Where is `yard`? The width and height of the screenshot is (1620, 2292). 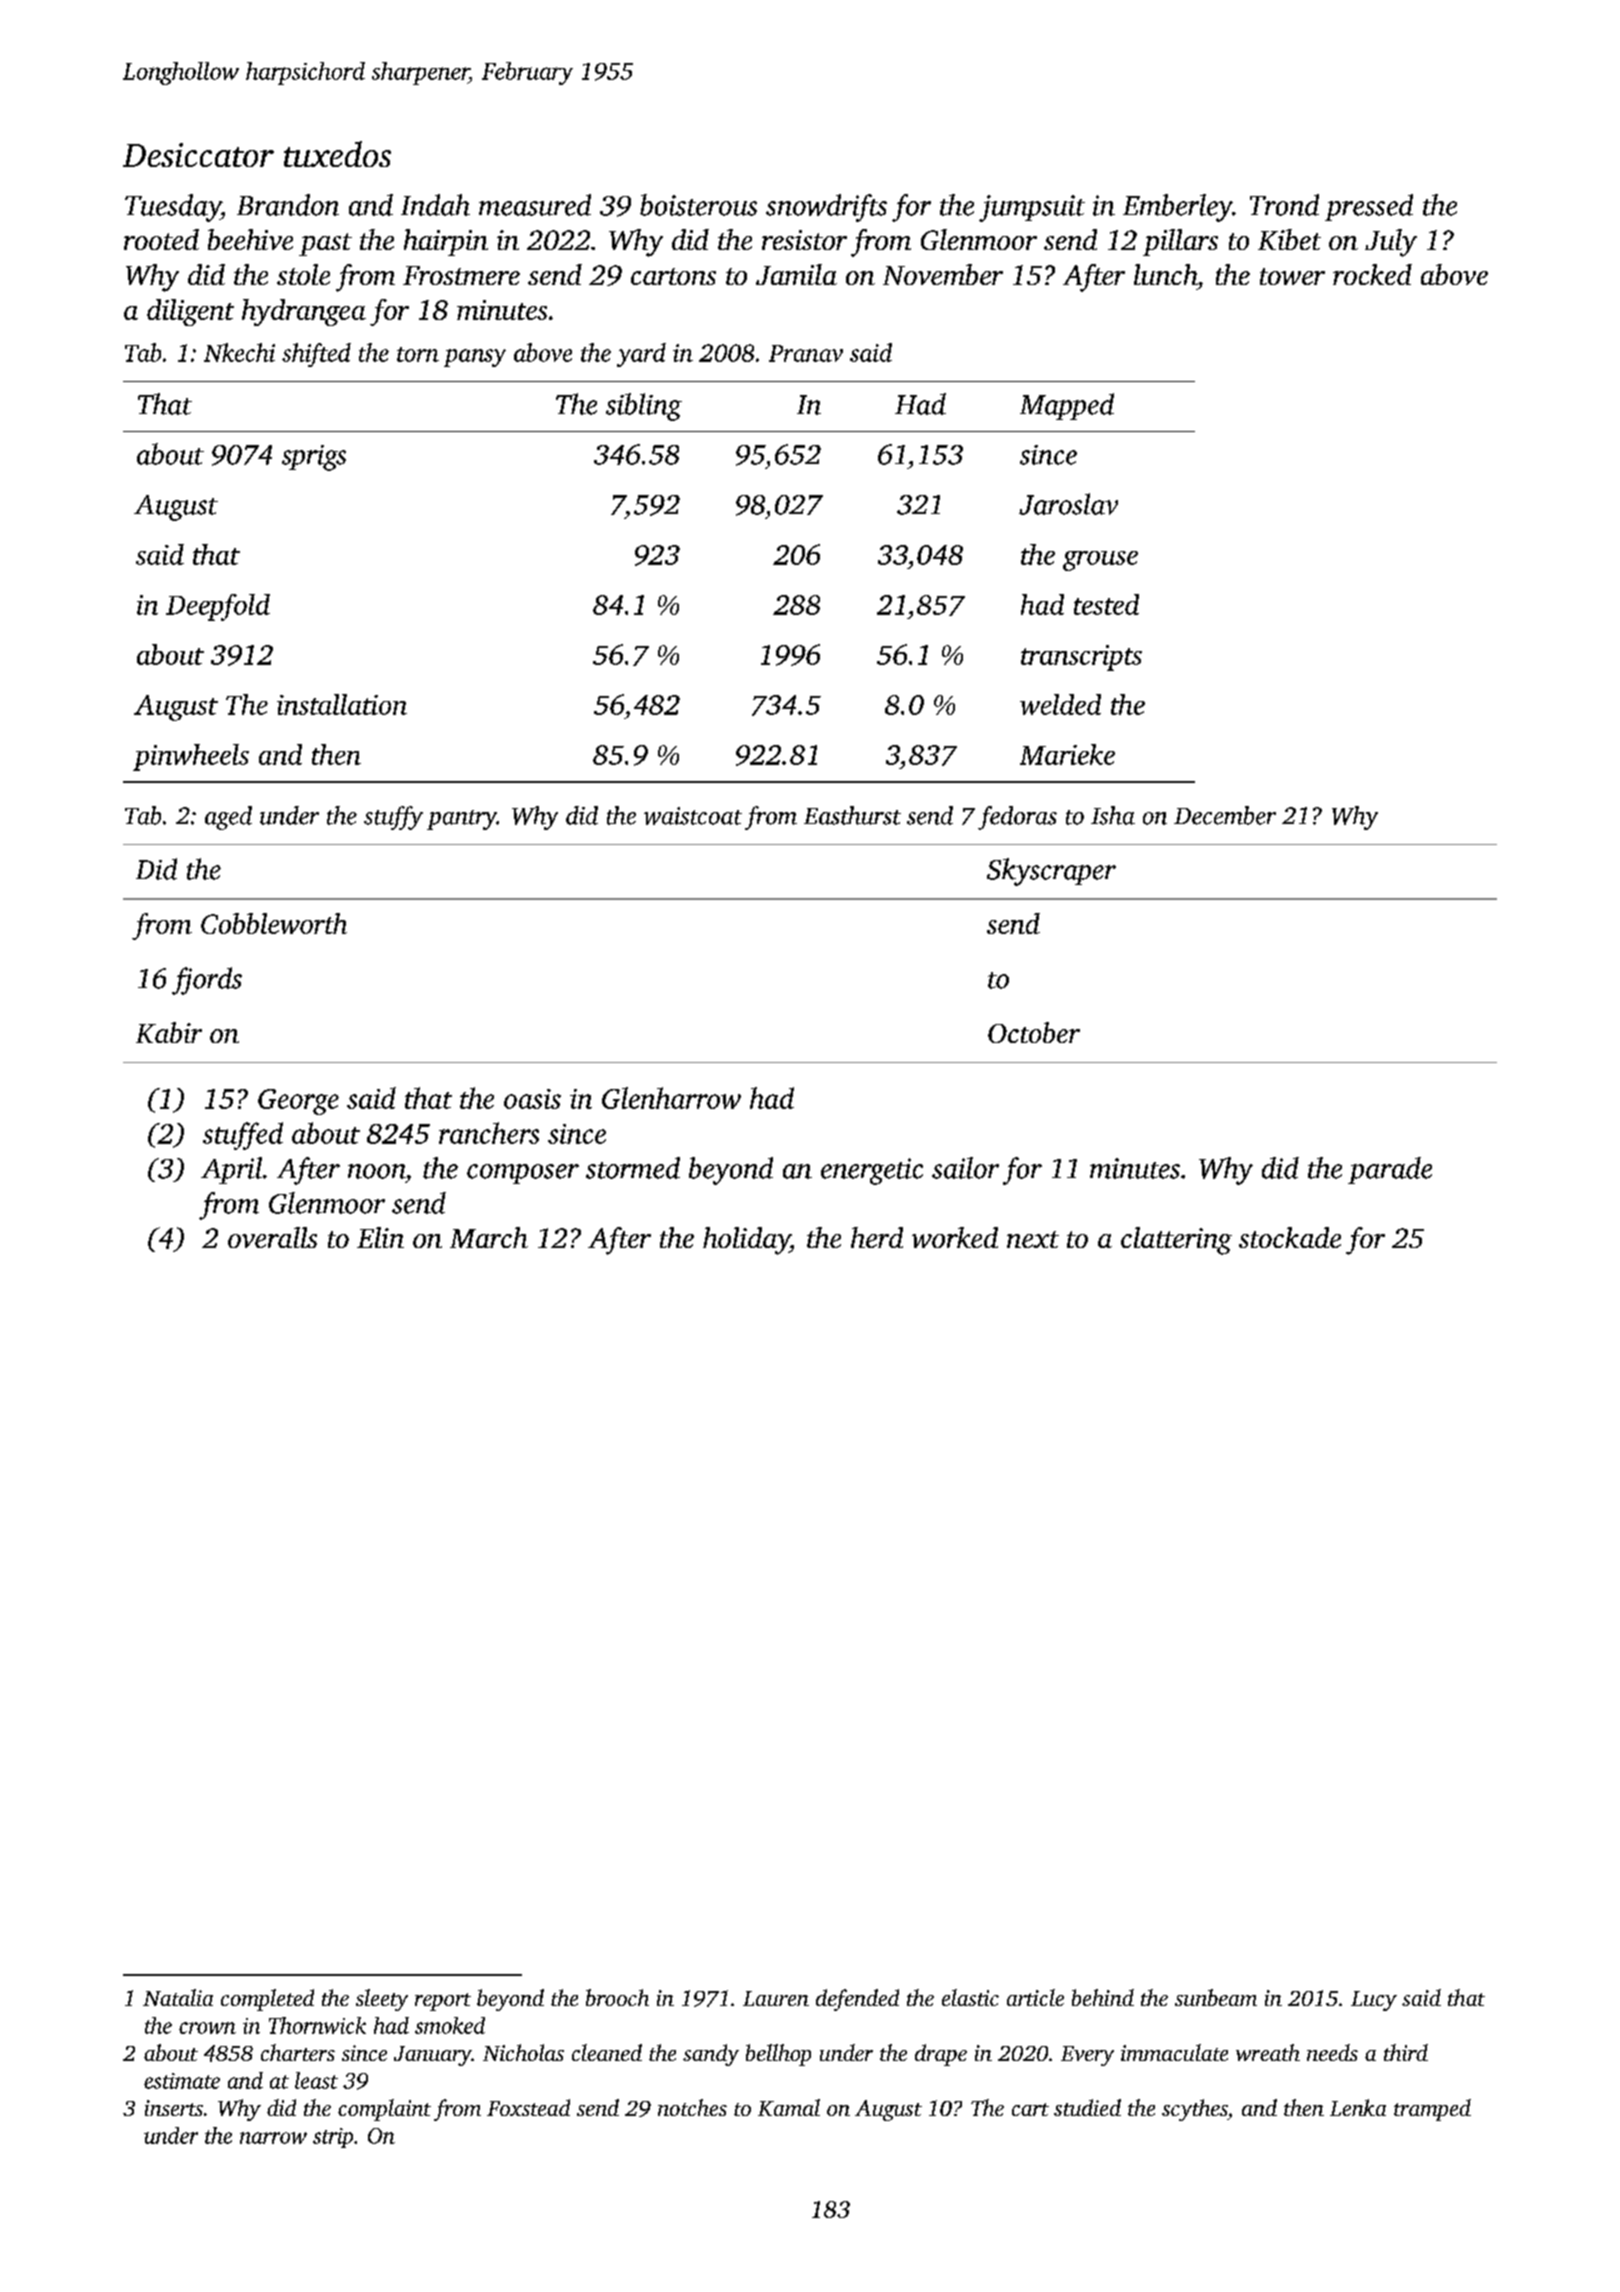 yard is located at coordinates (641, 355).
